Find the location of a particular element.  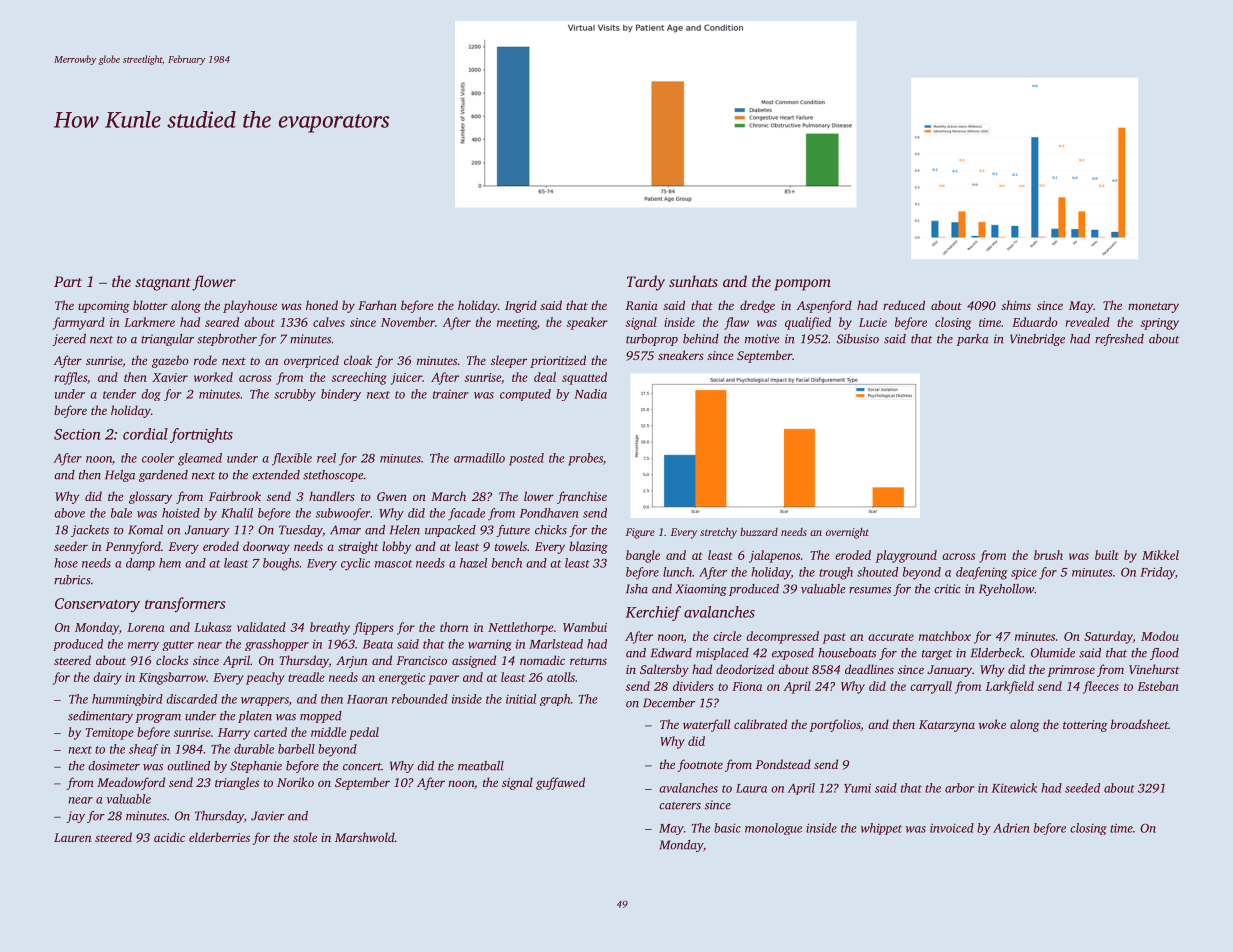

Adrien is located at coordinates (1011, 828).
